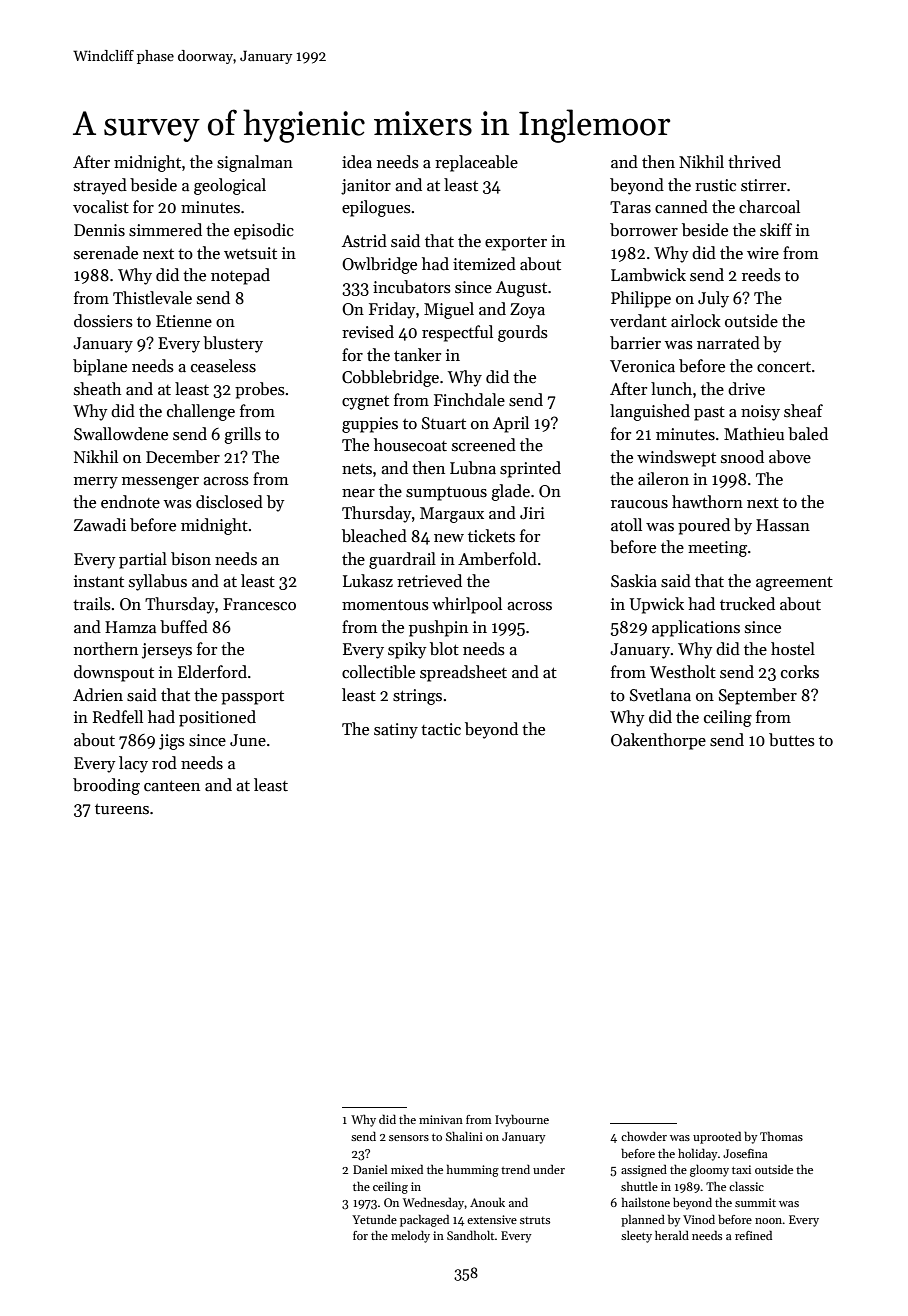 The height and width of the screenshot is (1316, 908). What do you see at coordinates (630, 207) in the screenshot?
I see `Taras` at bounding box center [630, 207].
